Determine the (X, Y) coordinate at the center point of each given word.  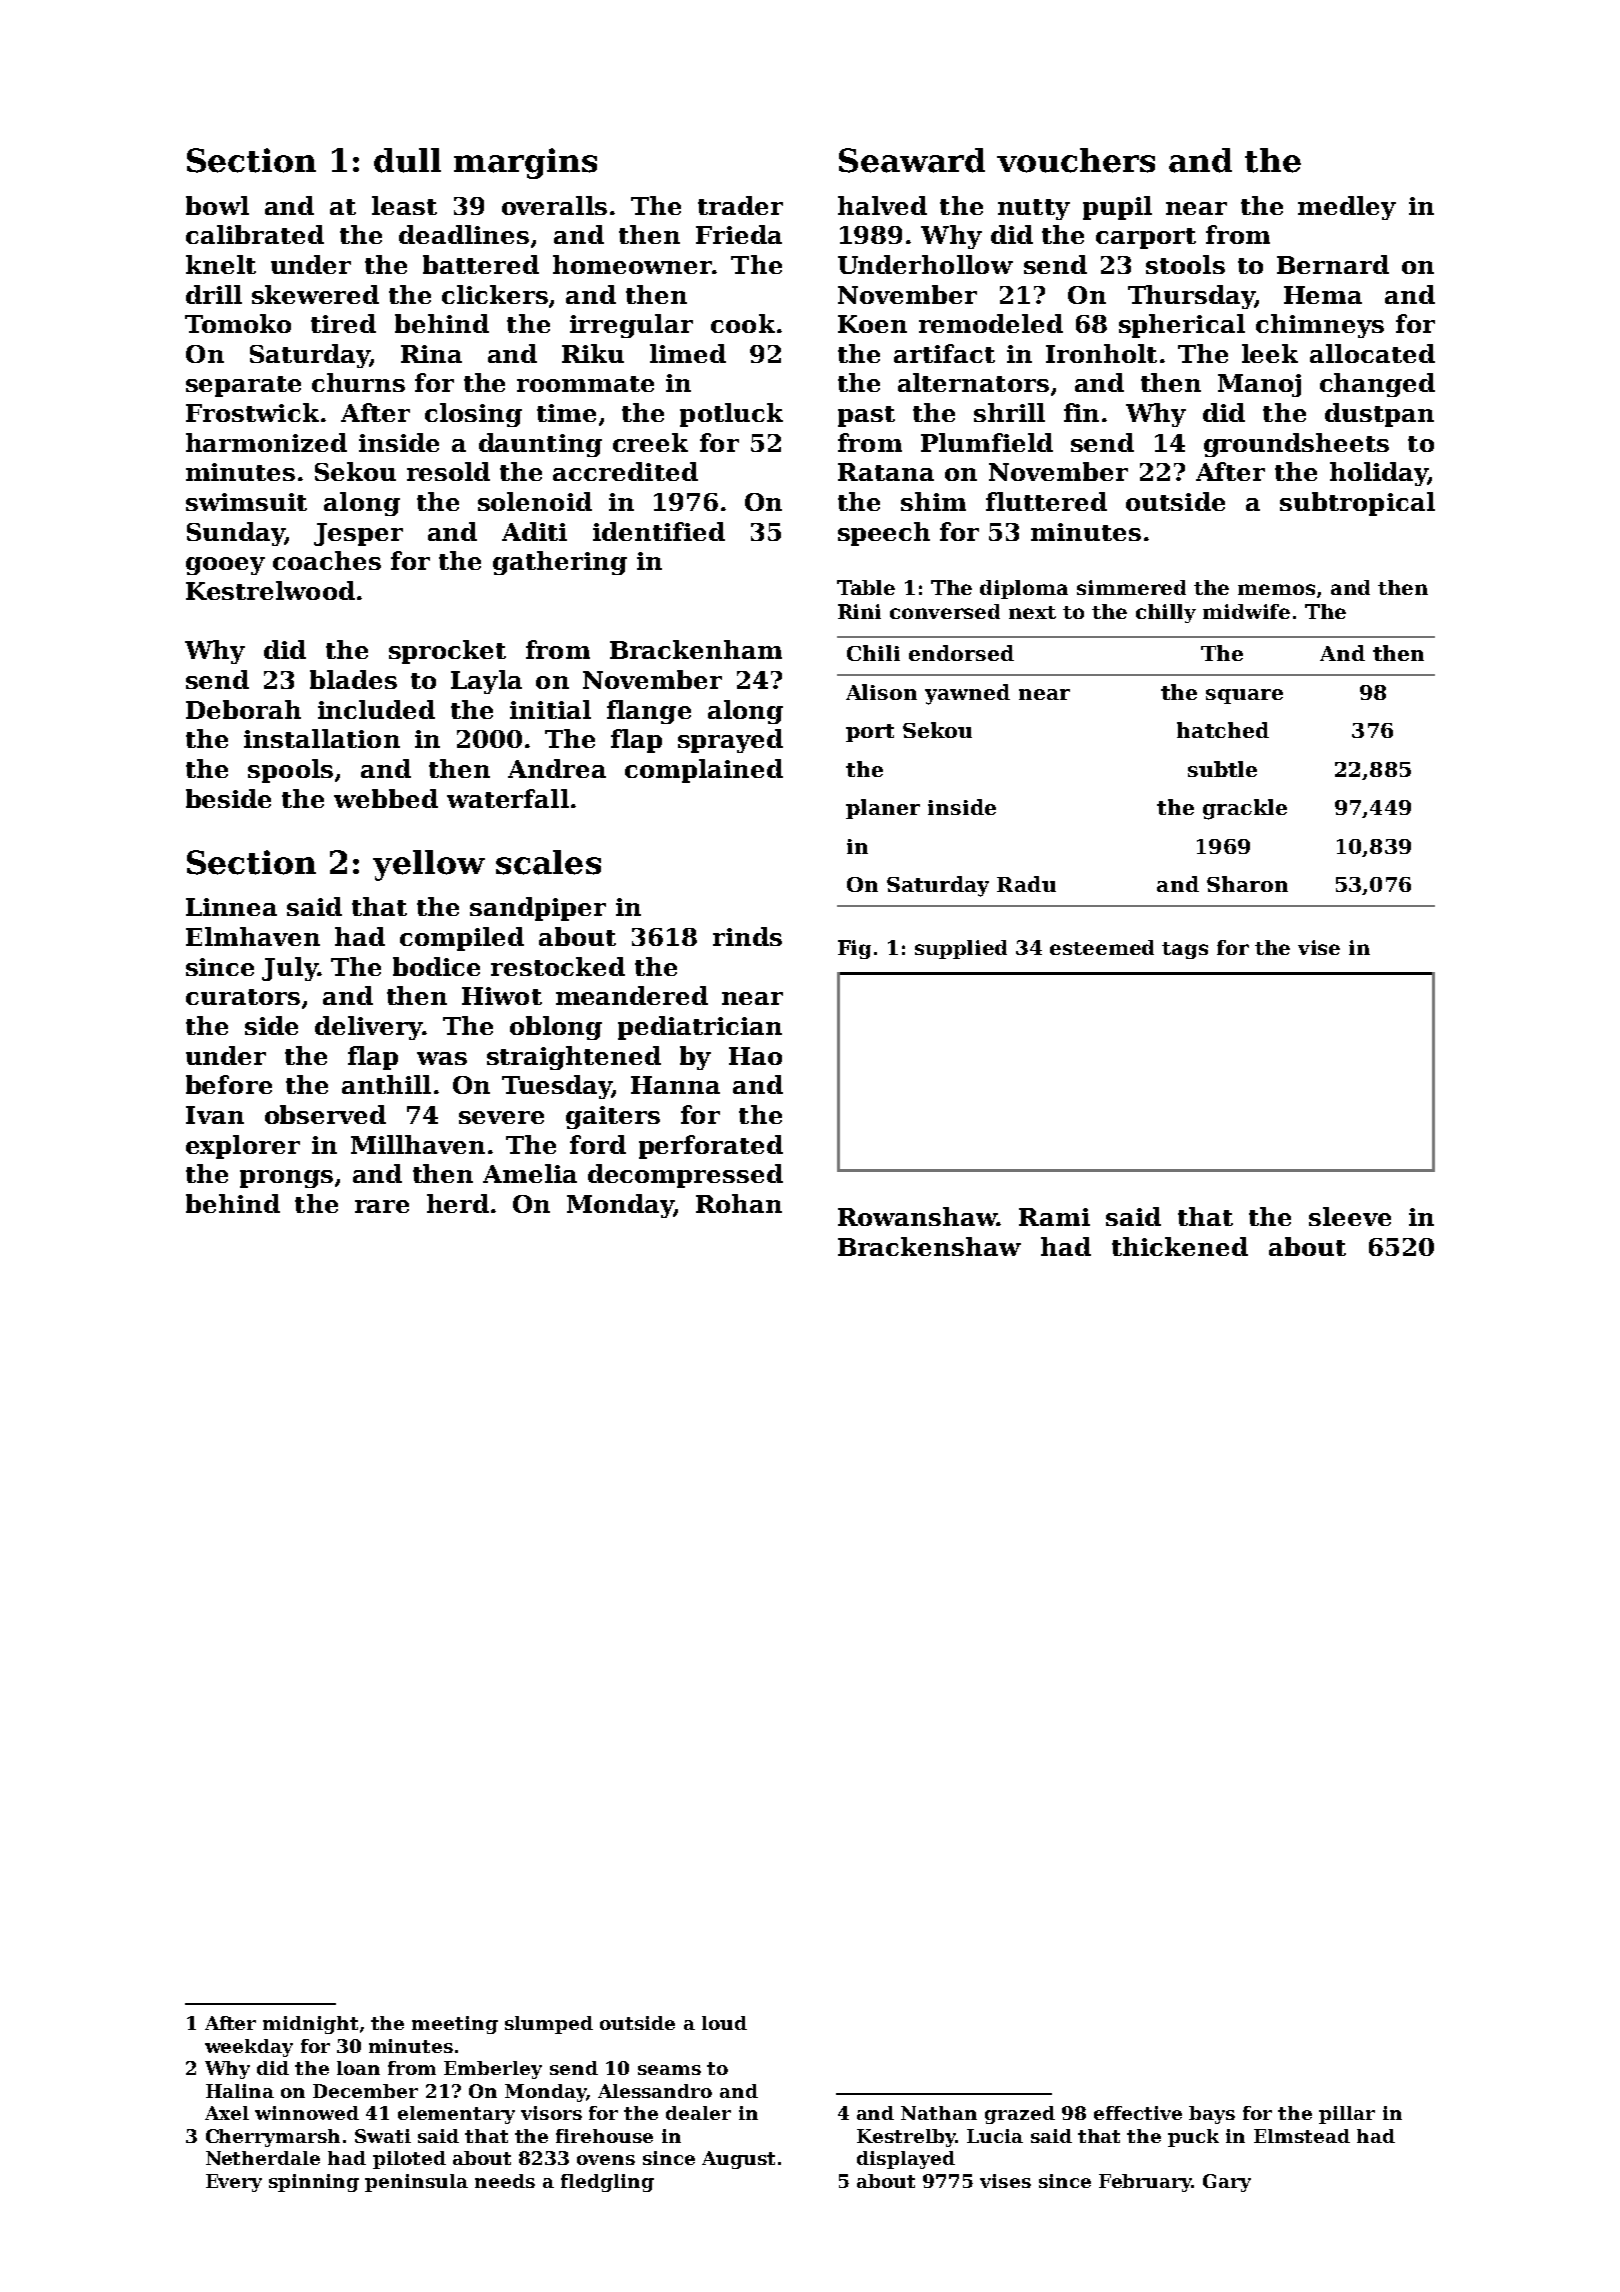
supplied (961, 949)
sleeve (1350, 1216)
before (229, 1084)
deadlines (464, 234)
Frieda (739, 234)
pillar (1347, 2115)
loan (358, 2068)
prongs (286, 1179)
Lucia (995, 2136)
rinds (747, 936)
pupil (1117, 208)
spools (290, 771)
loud (724, 2023)
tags (1185, 950)
